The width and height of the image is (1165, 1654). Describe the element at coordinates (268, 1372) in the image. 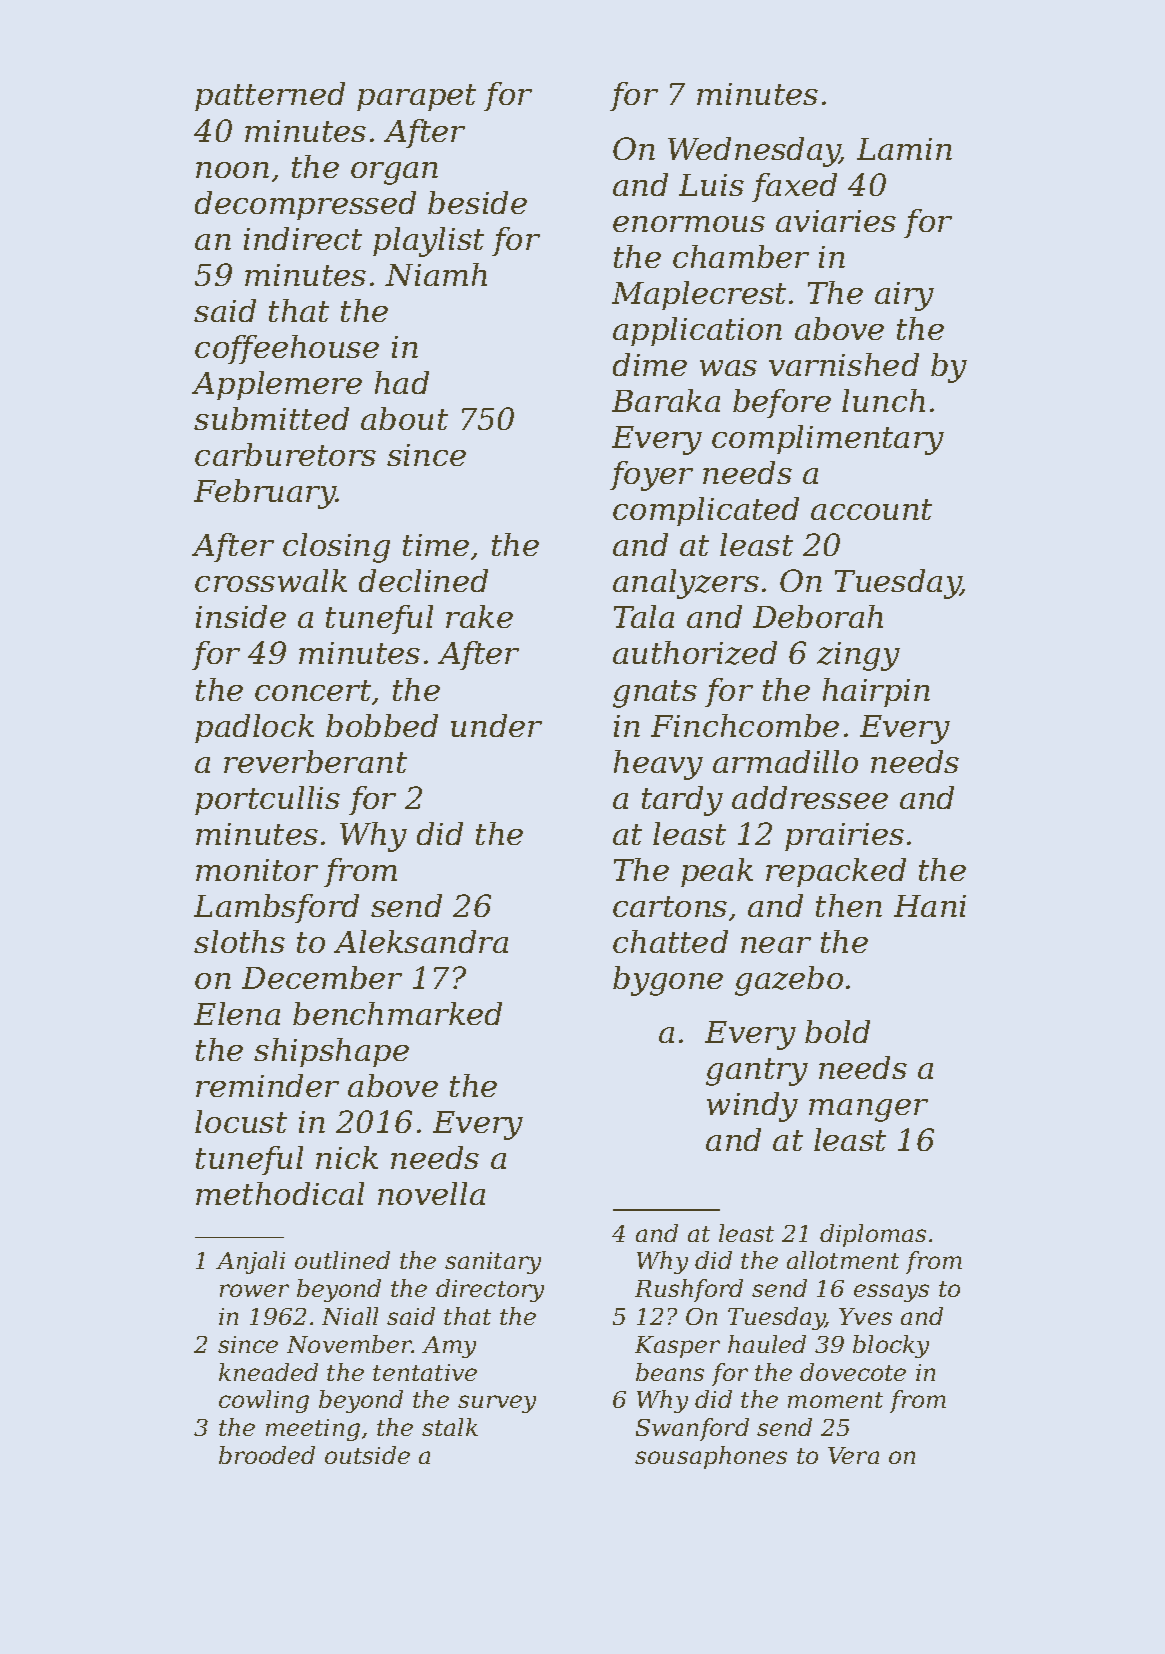

I see `kneaded` at that location.
